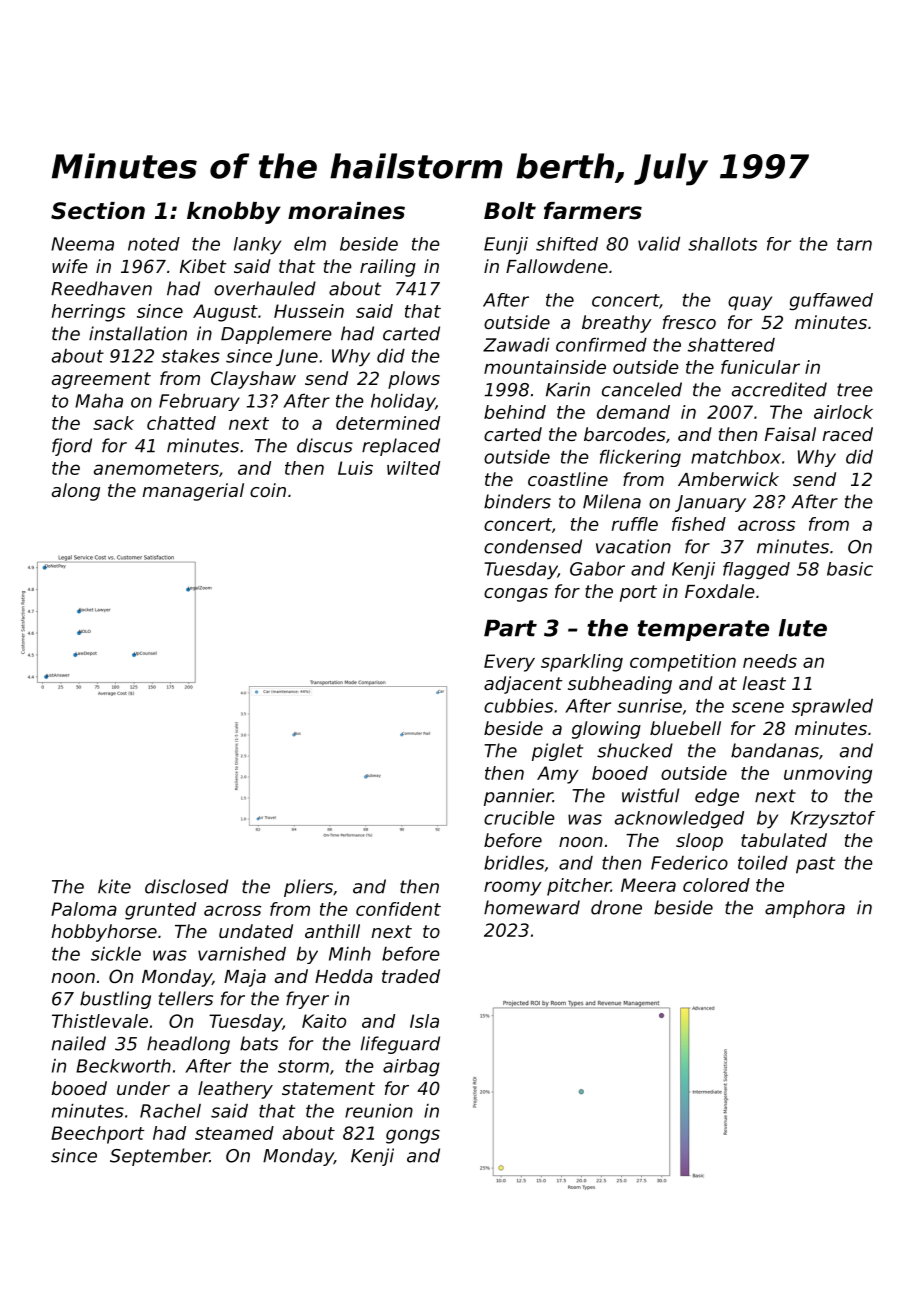 The image size is (924, 1314). Describe the element at coordinates (276, 335) in the screenshot. I see `Dapplemere` at that location.
